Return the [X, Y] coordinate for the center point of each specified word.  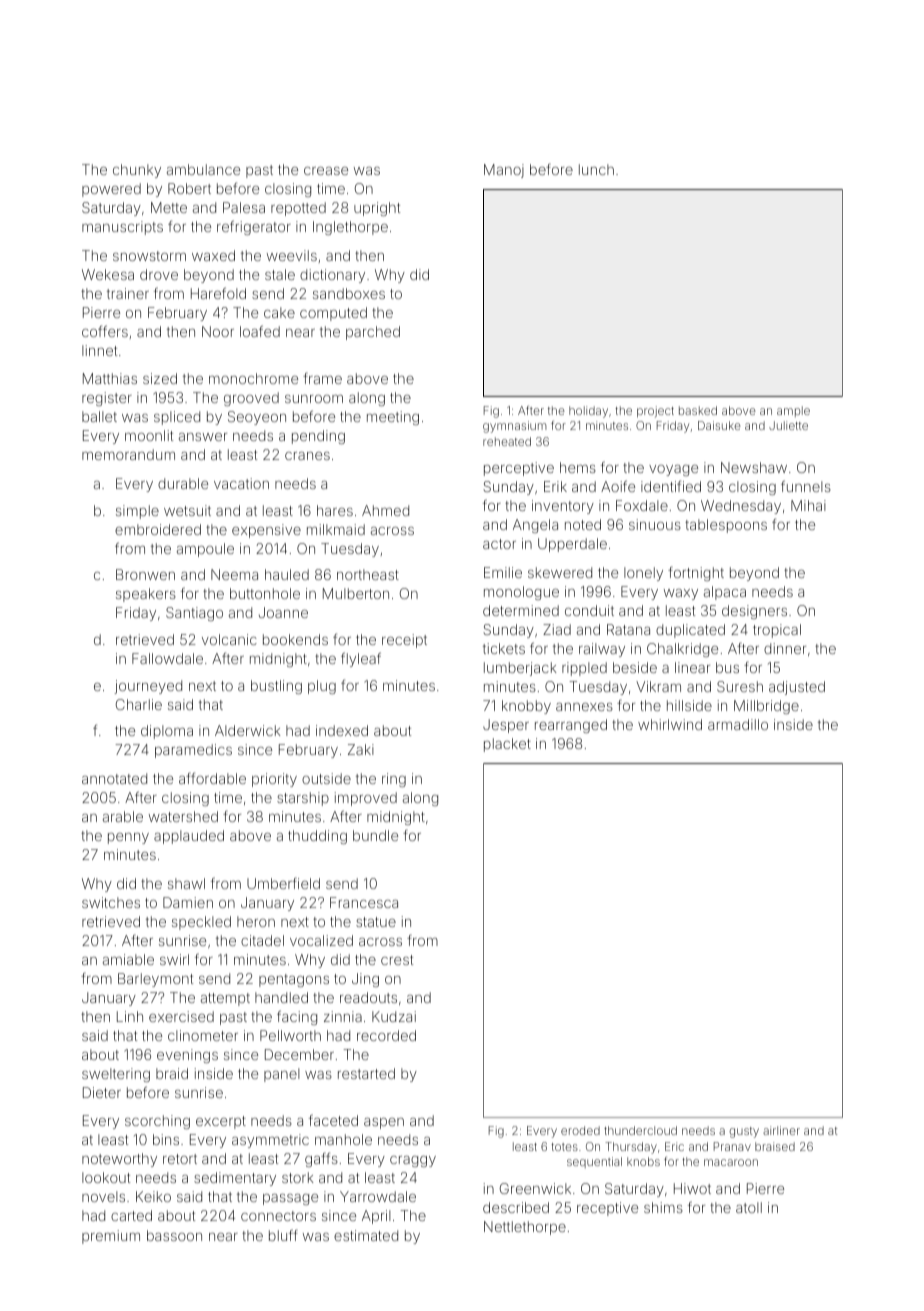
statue [376, 922]
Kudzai [394, 1016]
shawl [186, 883]
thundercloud [640, 1130]
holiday [588, 412]
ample [793, 411]
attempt [225, 999]
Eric [674, 1146]
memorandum [128, 454]
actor [499, 544]
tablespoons [726, 526]
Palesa [244, 207]
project [655, 412]
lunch [596, 169]
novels [103, 1196]
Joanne [283, 612]
